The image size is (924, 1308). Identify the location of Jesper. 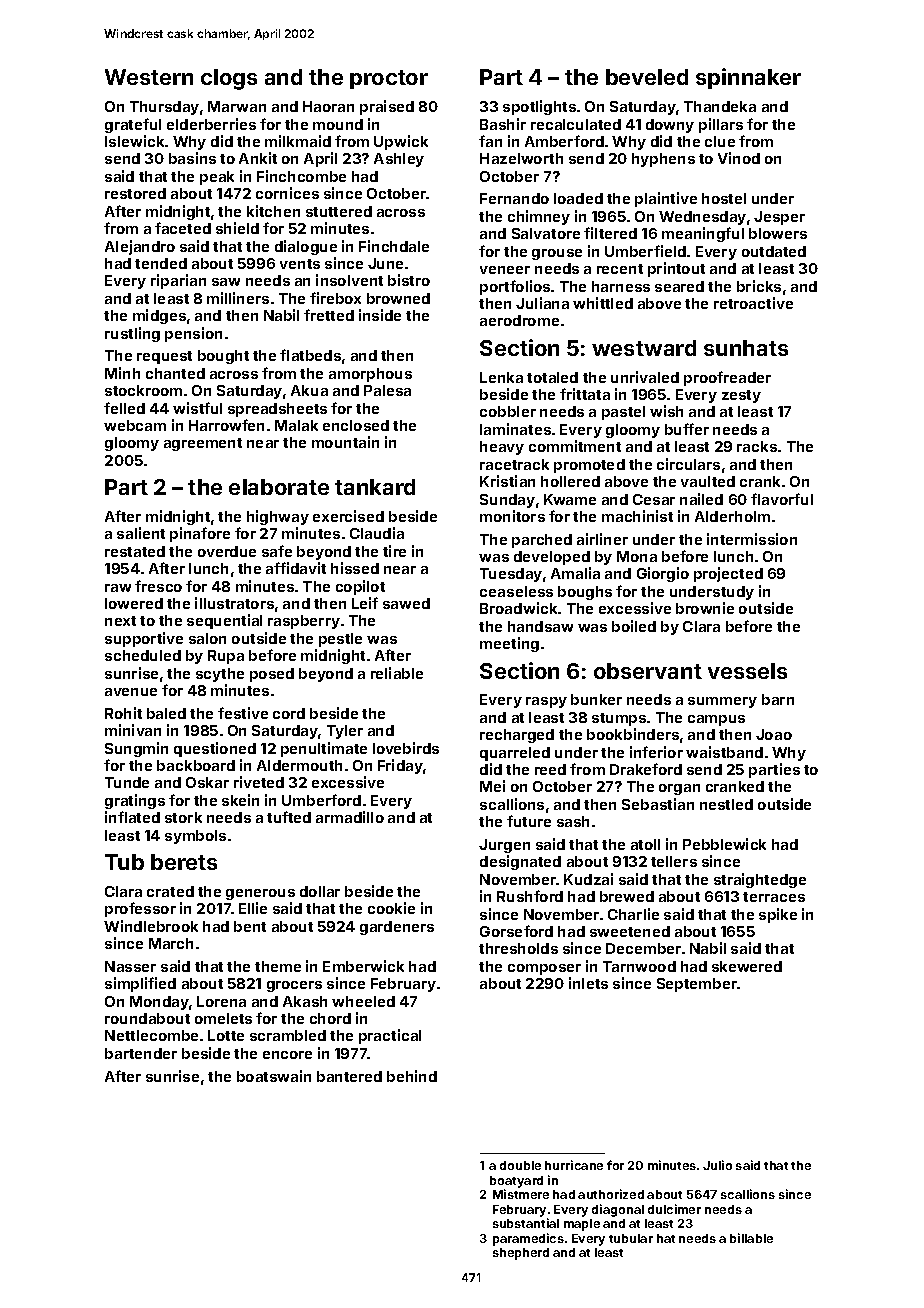
(779, 218).
